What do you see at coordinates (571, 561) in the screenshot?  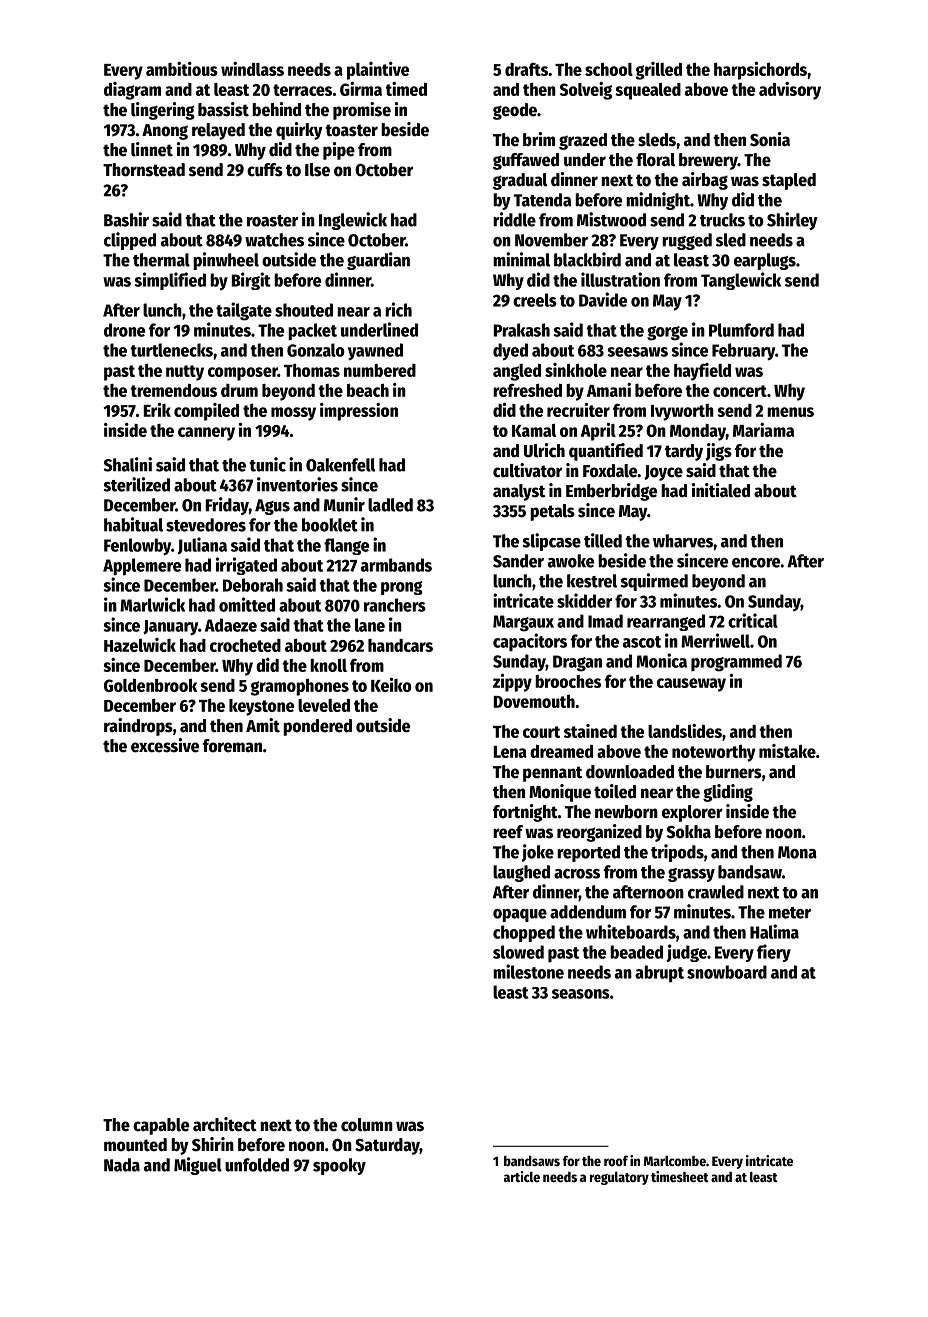 I see `awoke` at bounding box center [571, 561].
